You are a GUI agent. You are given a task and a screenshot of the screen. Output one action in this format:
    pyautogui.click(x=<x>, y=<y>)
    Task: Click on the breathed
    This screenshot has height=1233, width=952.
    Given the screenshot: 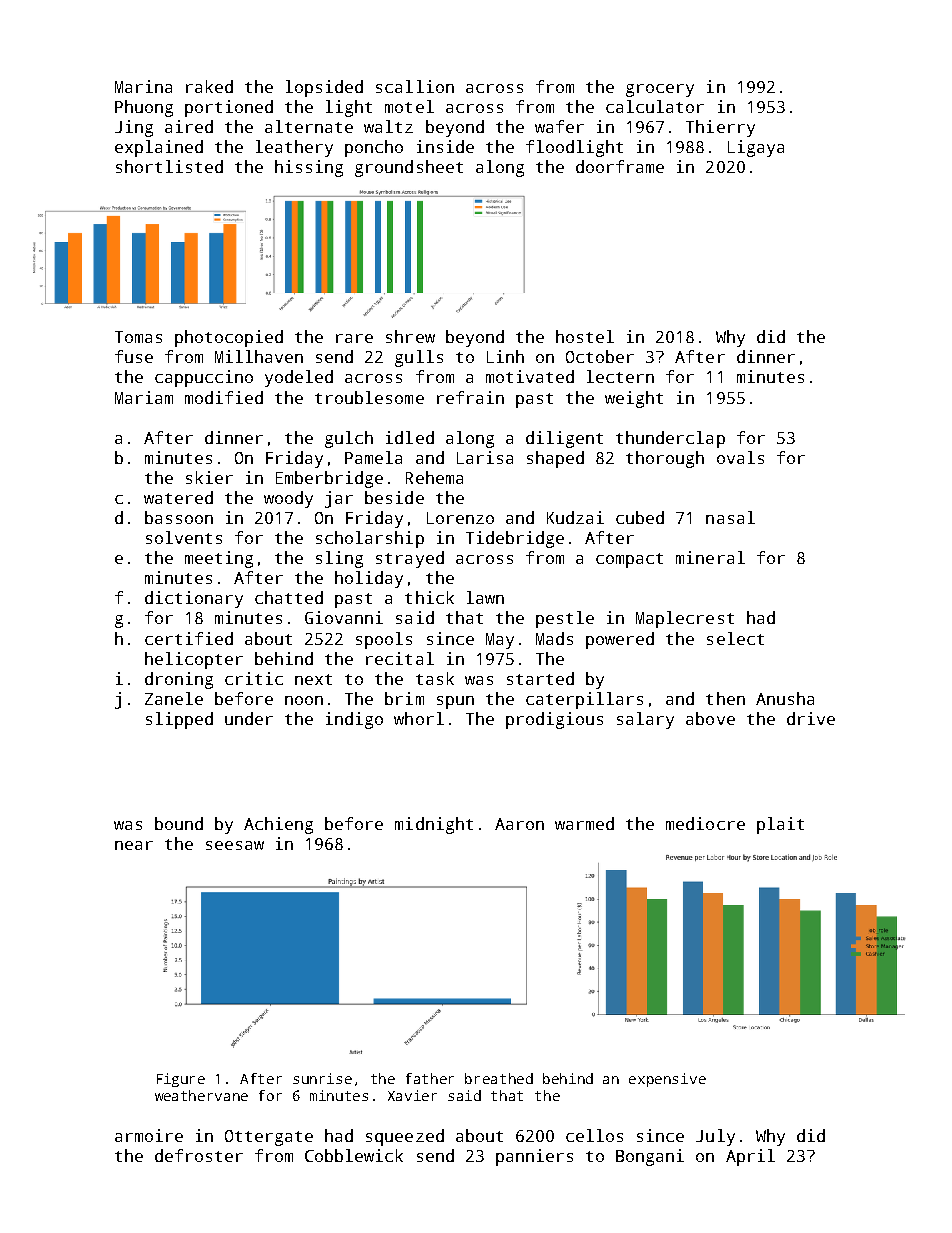 What is the action you would take?
    pyautogui.click(x=499, y=1078)
